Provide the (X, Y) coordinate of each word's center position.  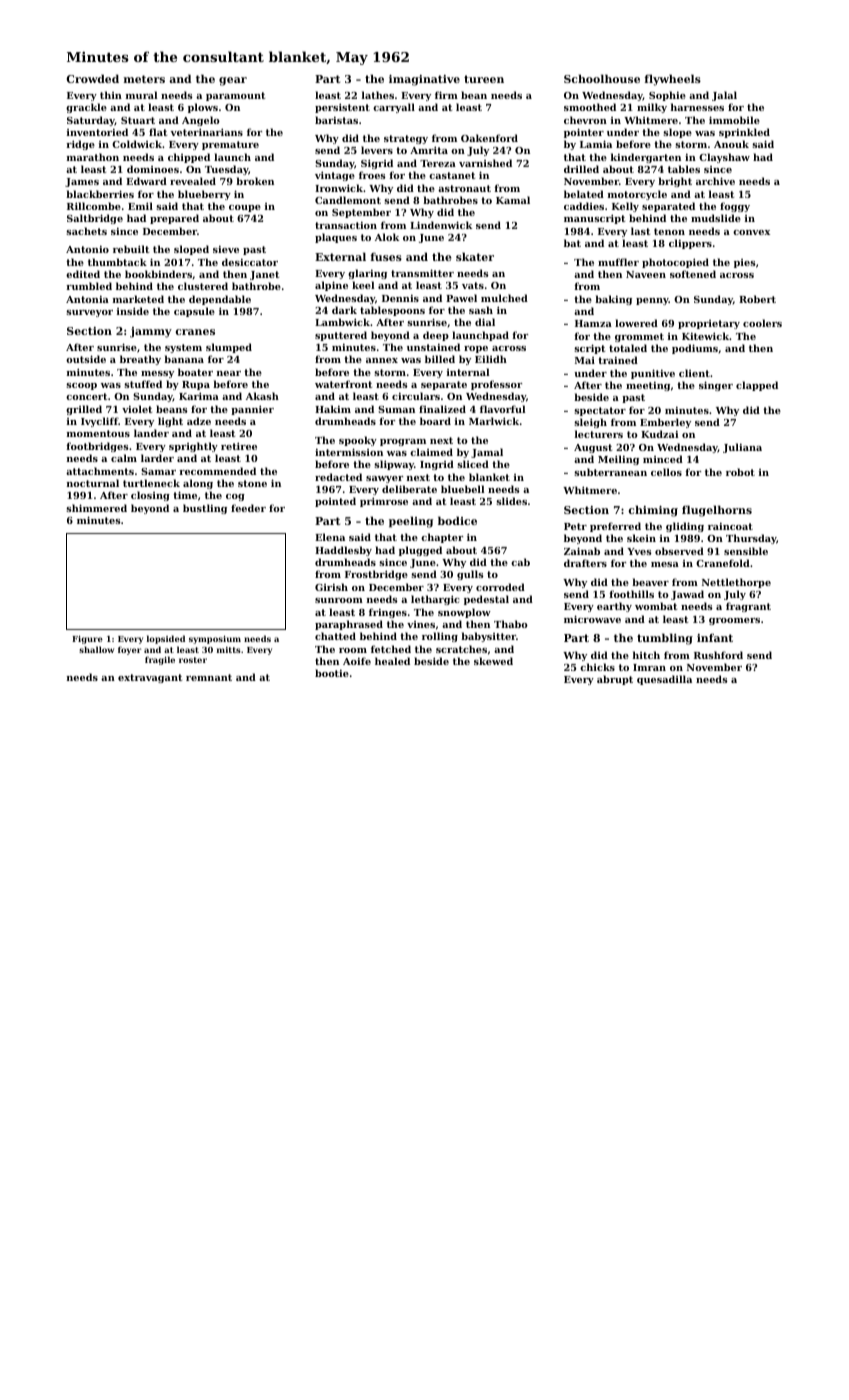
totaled (628, 348)
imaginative (424, 80)
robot (740, 472)
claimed (431, 452)
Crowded (93, 78)
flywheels (672, 80)
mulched (504, 298)
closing (150, 496)
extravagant (150, 678)
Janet (264, 275)
